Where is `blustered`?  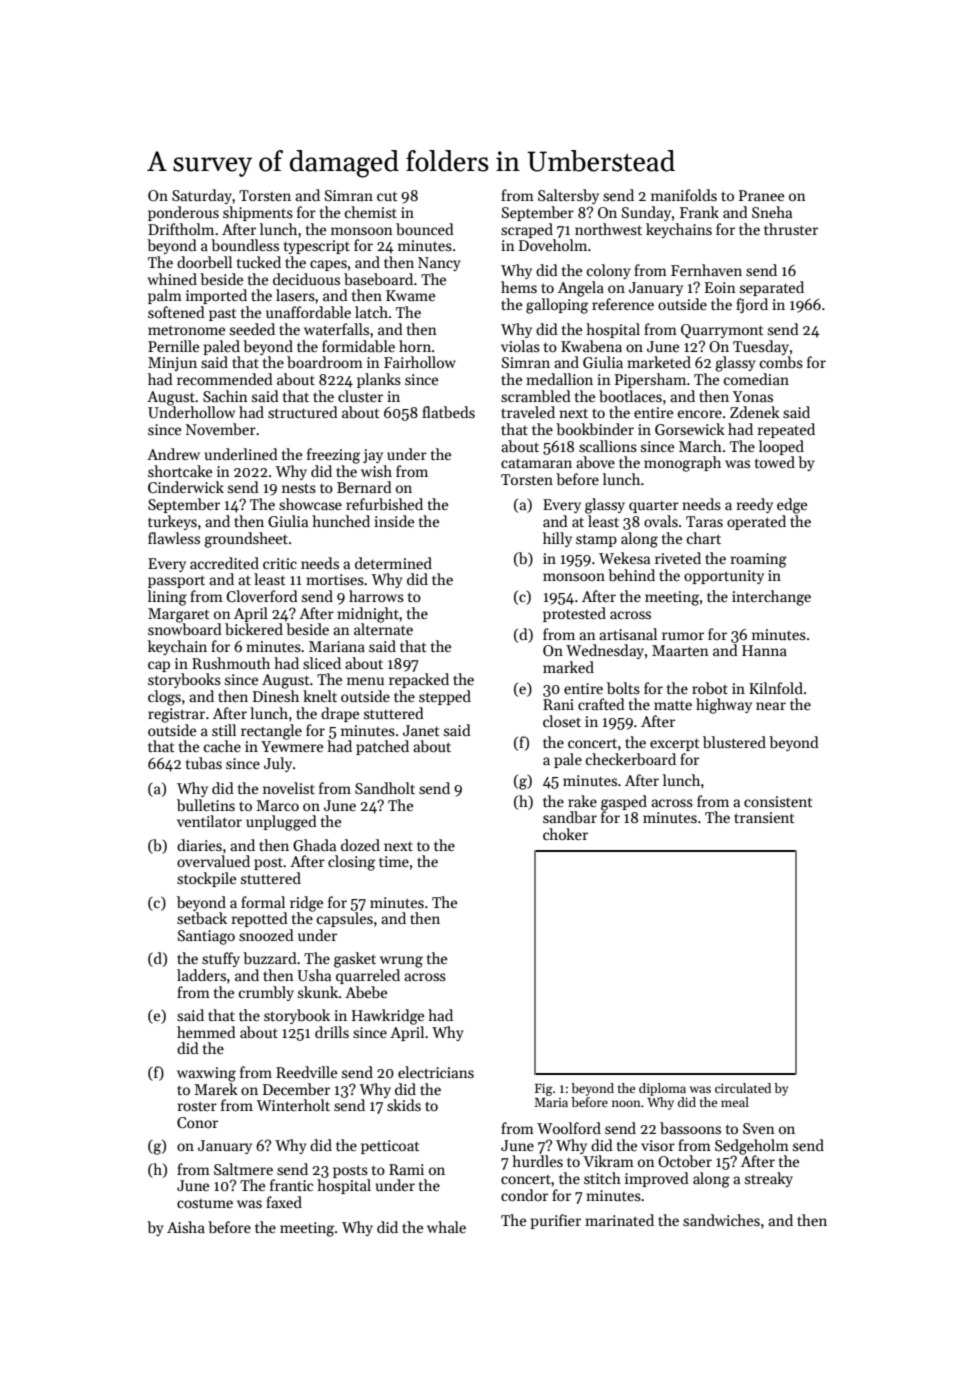
blustered is located at coordinates (734, 742).
